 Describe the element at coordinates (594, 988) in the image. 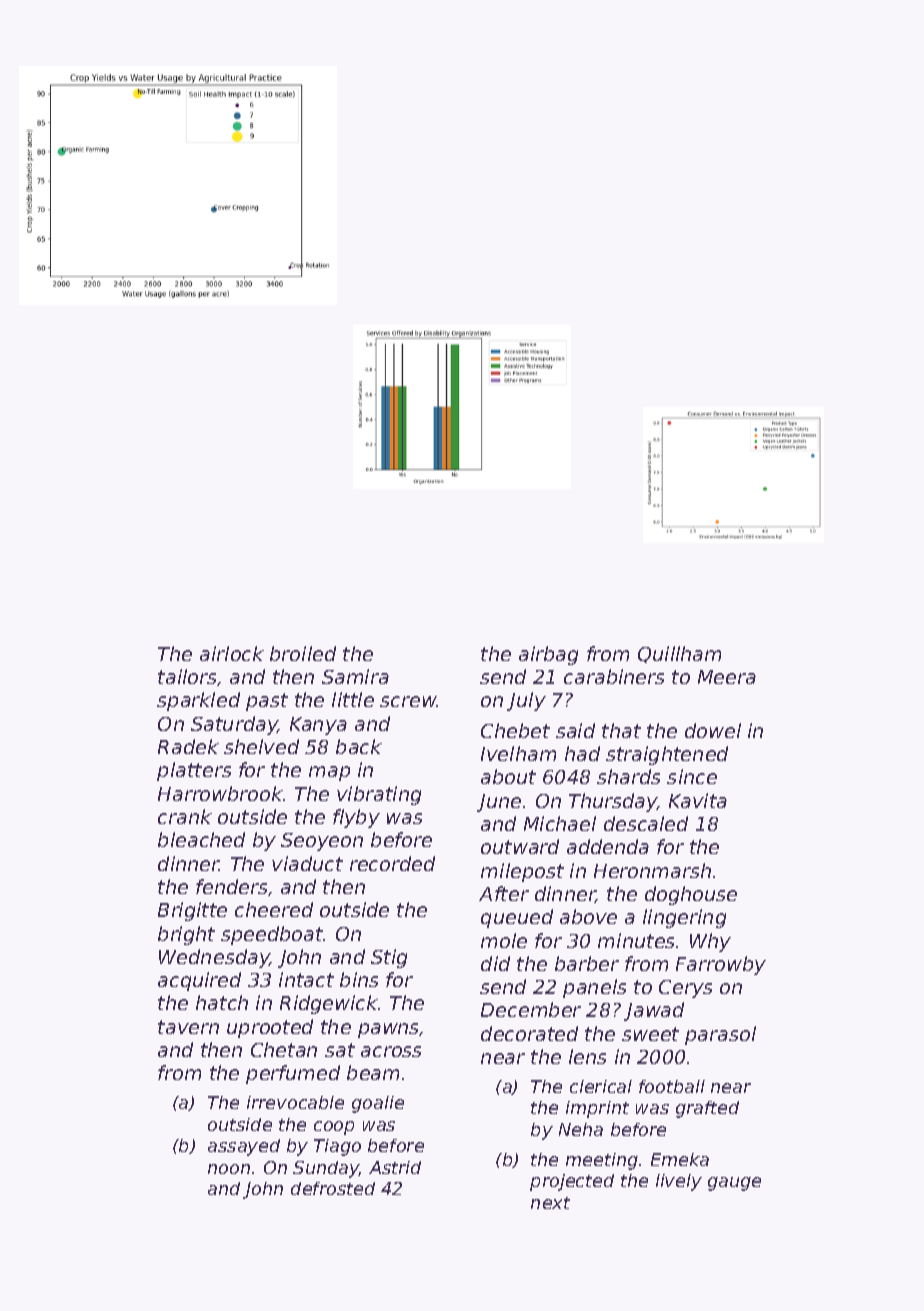

I see `panels` at that location.
